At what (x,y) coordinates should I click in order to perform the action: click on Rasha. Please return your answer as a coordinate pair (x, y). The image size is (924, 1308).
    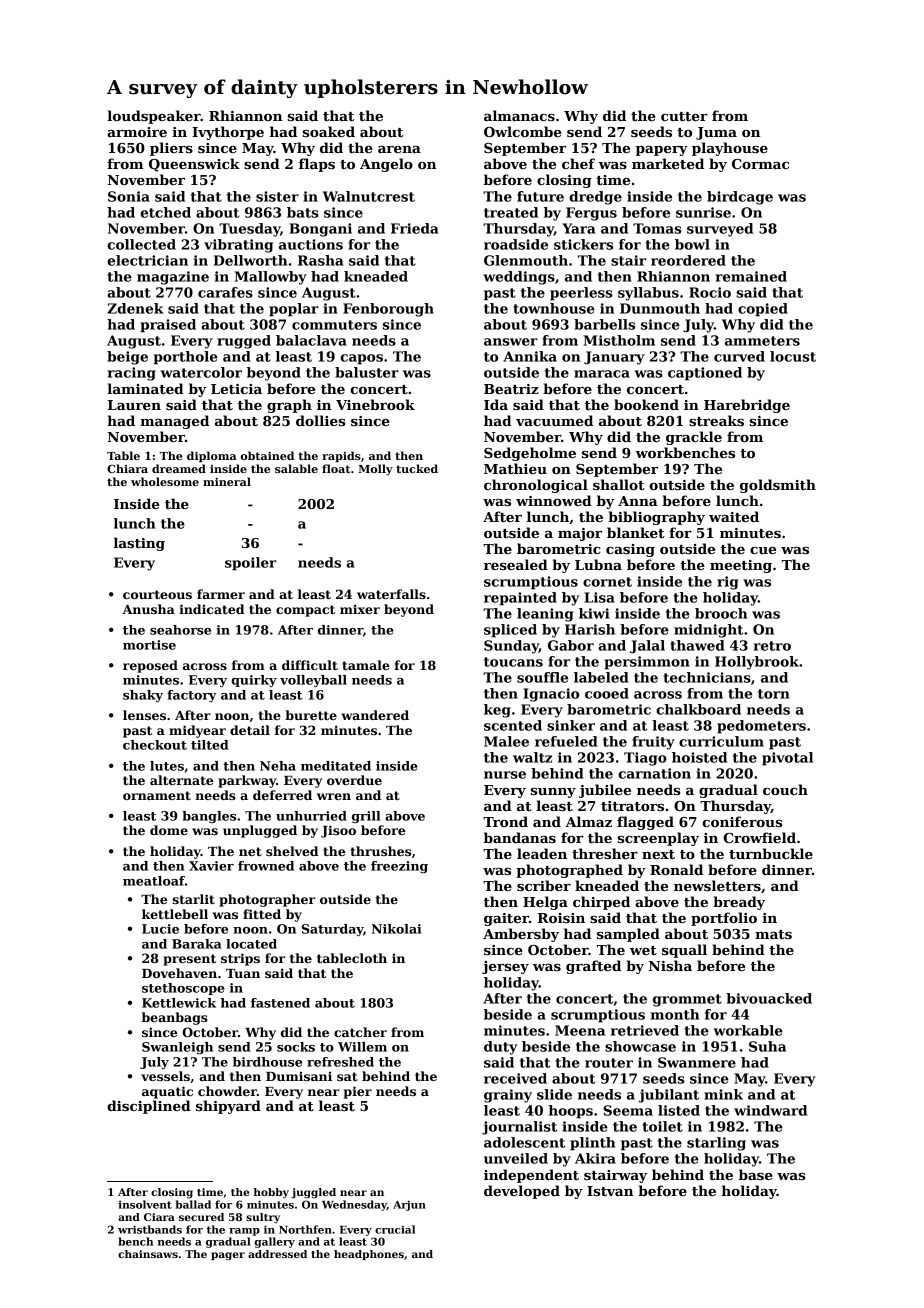
    Looking at the image, I should click on (321, 260).
